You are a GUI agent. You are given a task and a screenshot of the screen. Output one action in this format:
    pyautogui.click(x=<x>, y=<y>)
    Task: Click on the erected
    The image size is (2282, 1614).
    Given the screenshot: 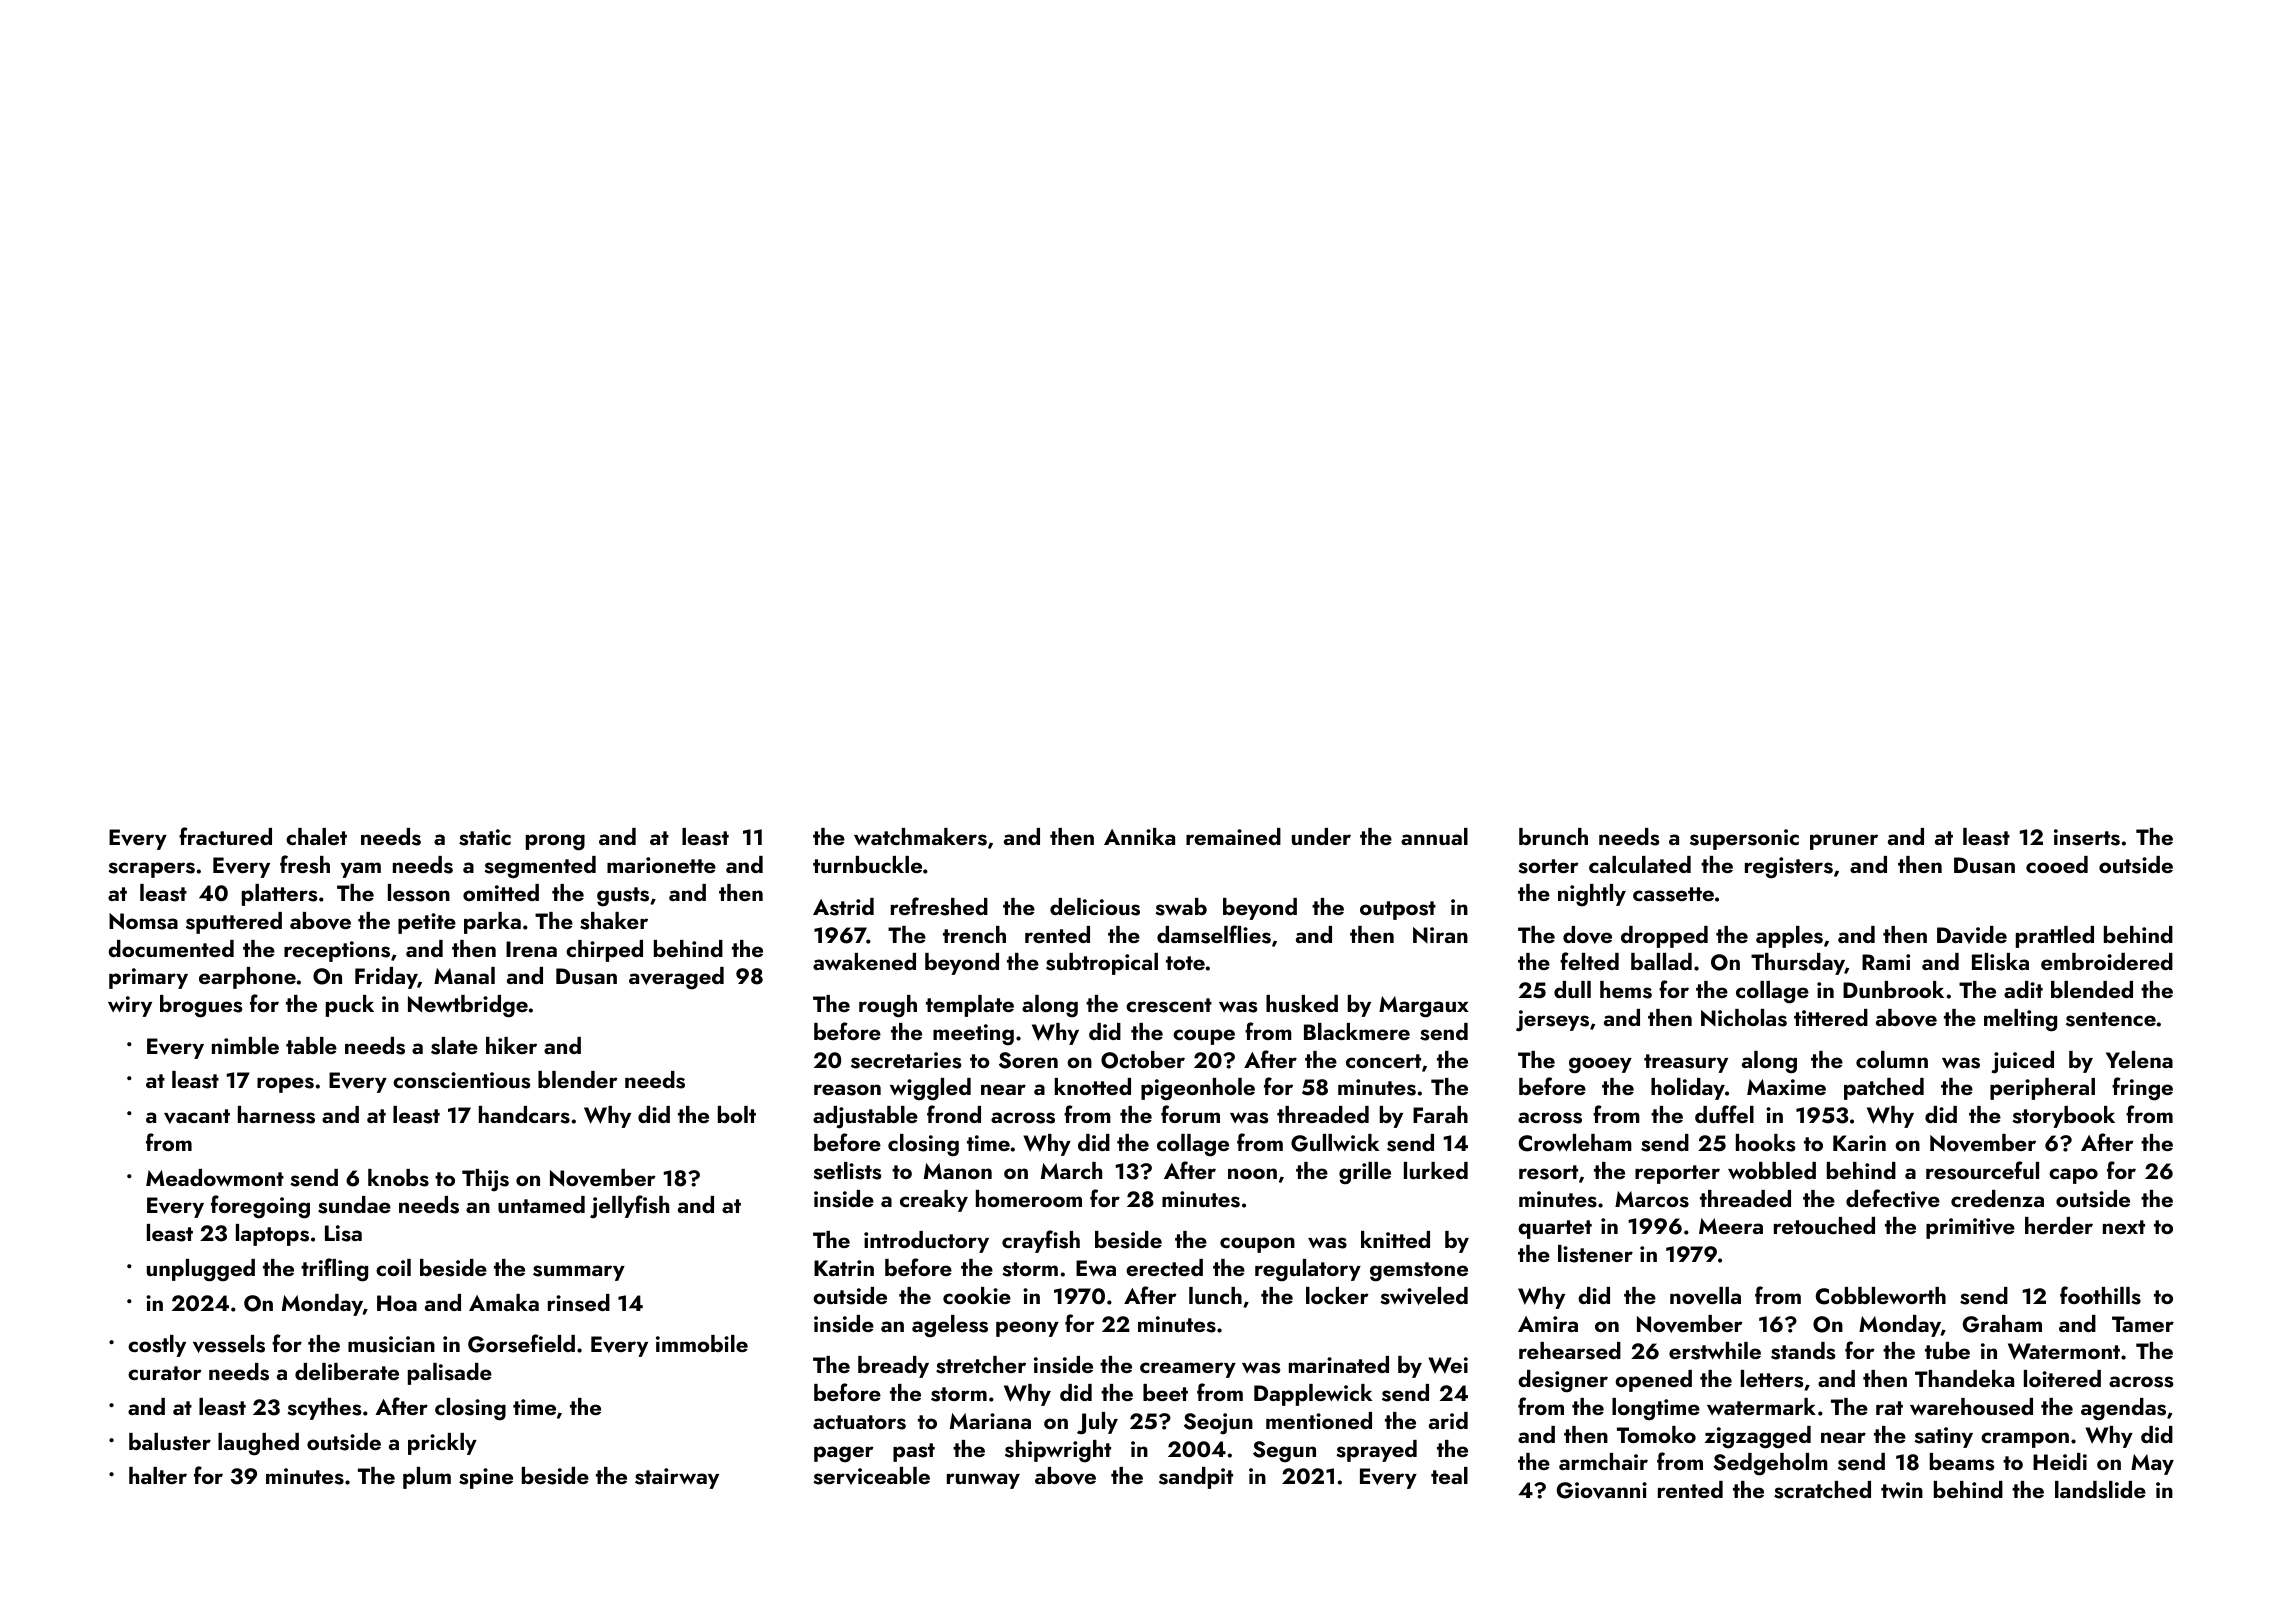 What is the action you would take?
    pyautogui.click(x=1164, y=1267)
